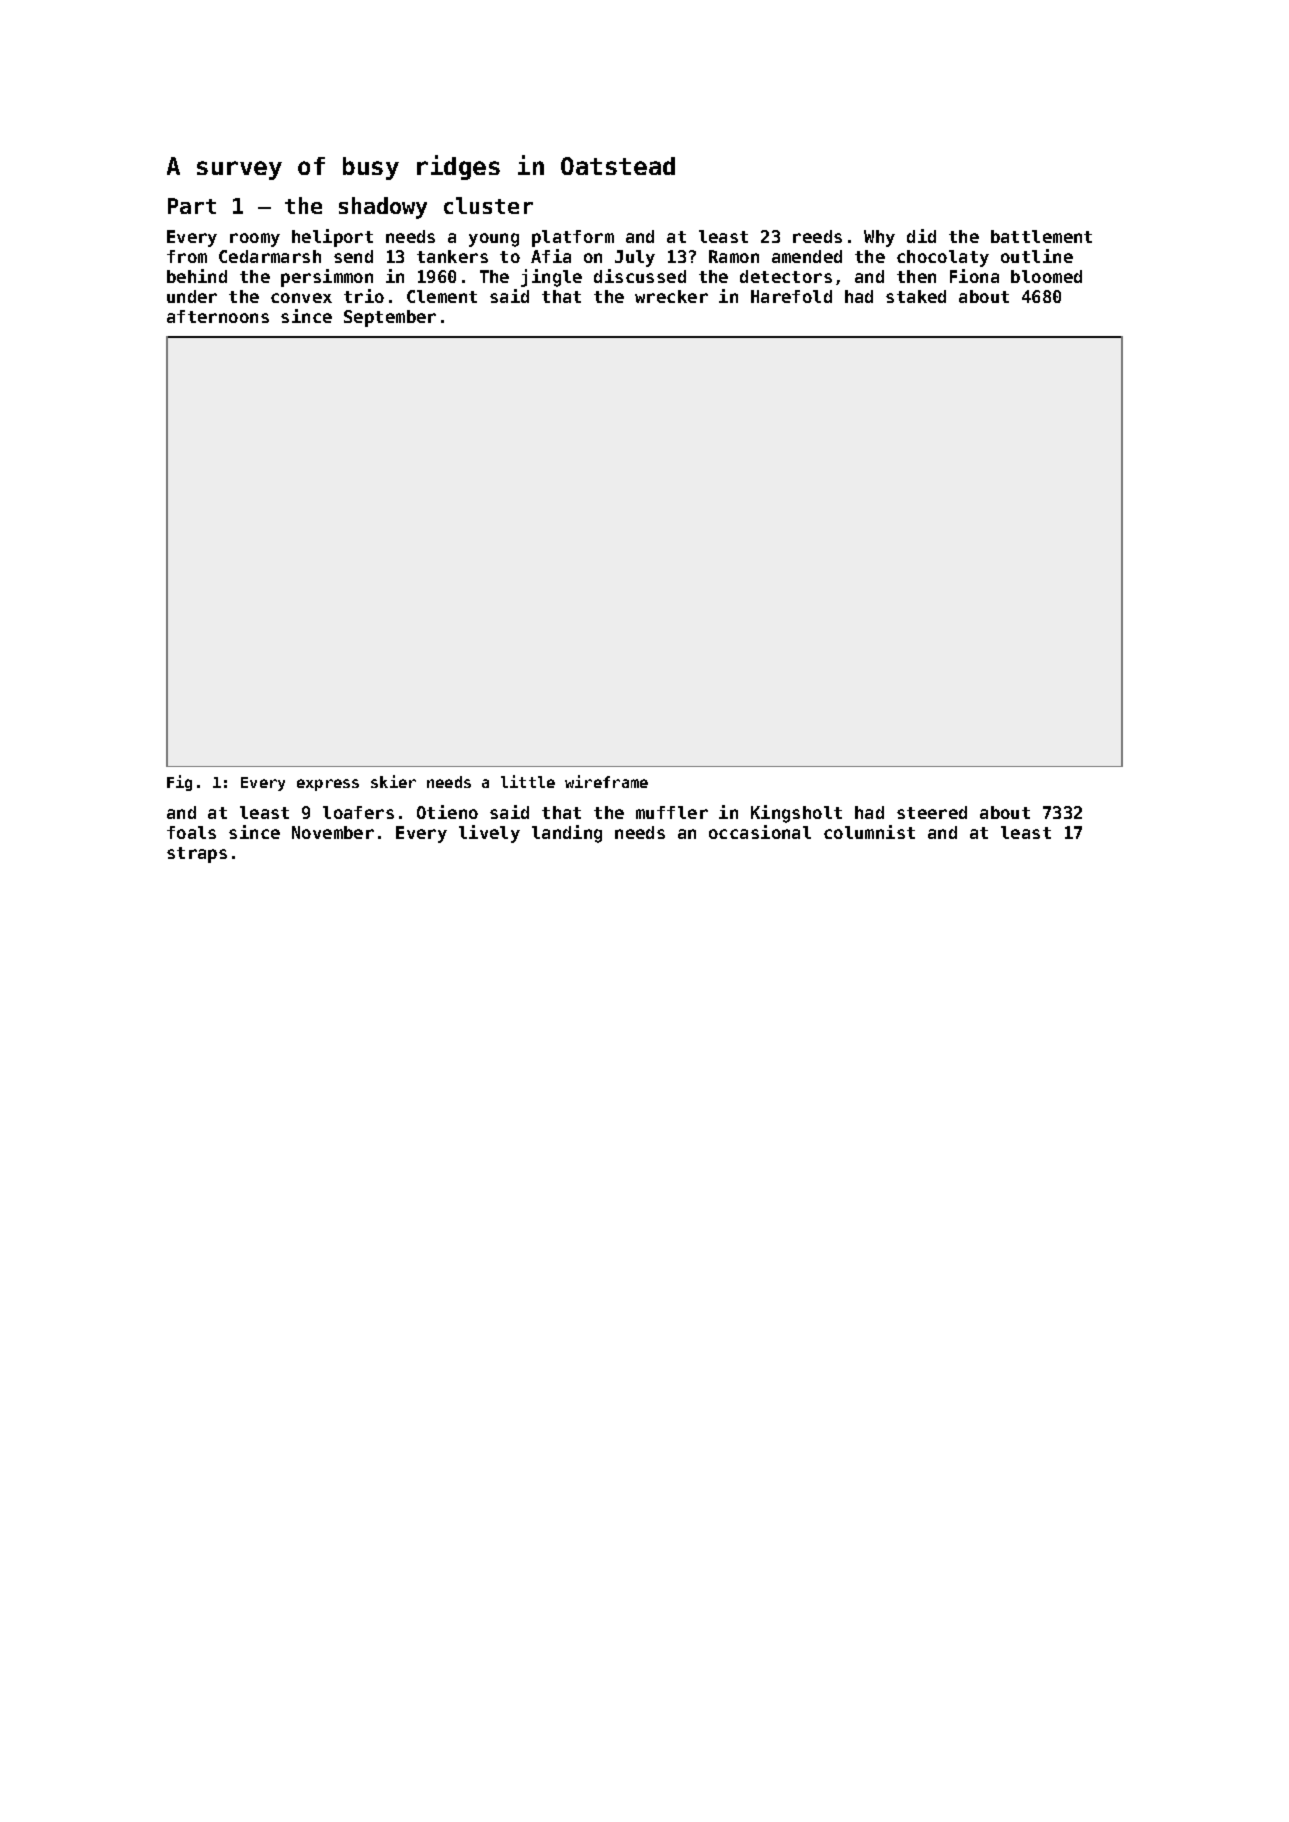 The width and height of the image is (1289, 1822). I want to click on from, so click(187, 256).
